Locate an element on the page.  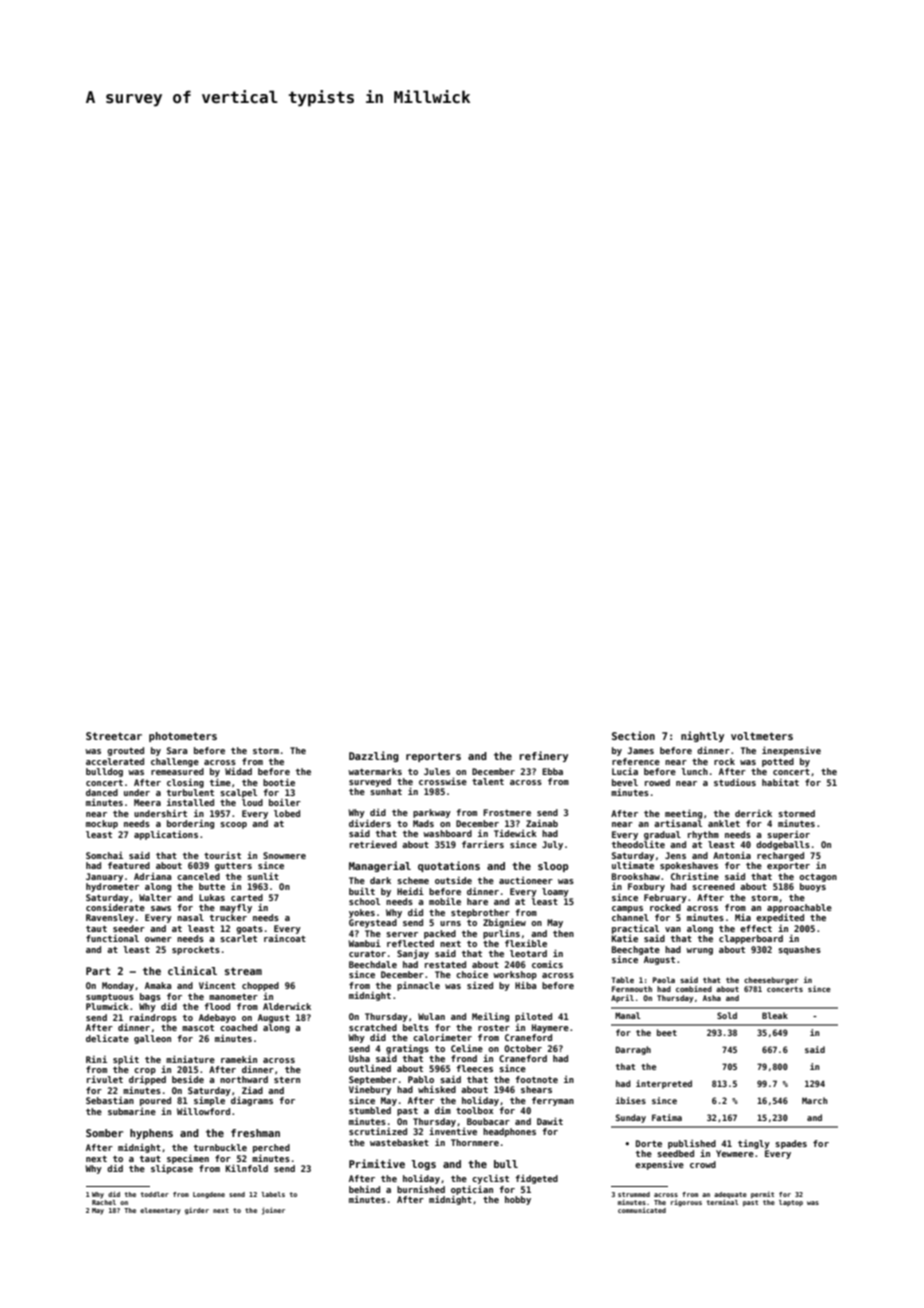
cheeseburger is located at coordinates (771, 981).
